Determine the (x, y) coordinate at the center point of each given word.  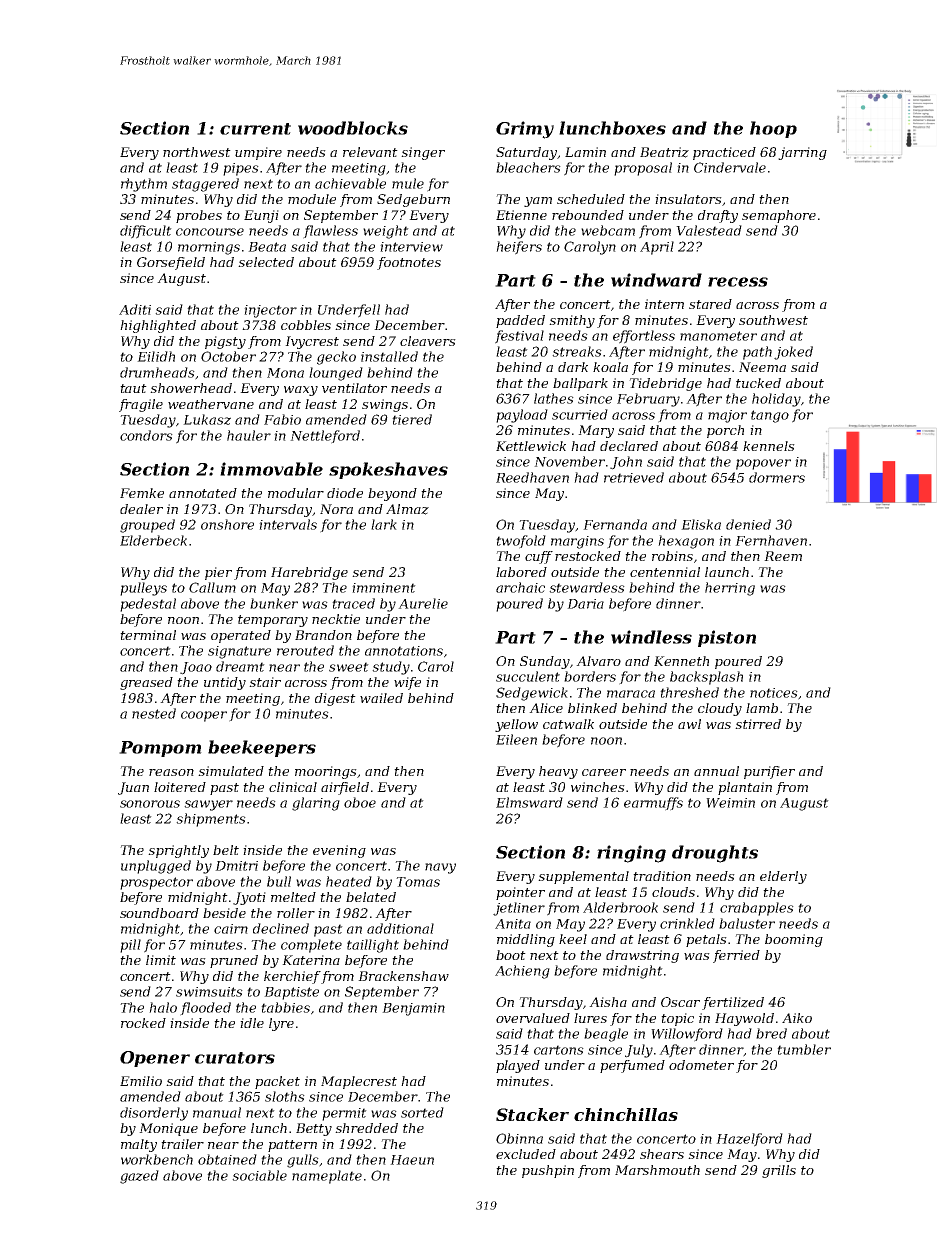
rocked (143, 1023)
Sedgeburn (413, 200)
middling (526, 940)
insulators (688, 199)
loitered (180, 787)
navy (440, 868)
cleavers (428, 341)
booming (794, 940)
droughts (715, 854)
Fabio (282, 419)
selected (266, 262)
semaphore (779, 216)
